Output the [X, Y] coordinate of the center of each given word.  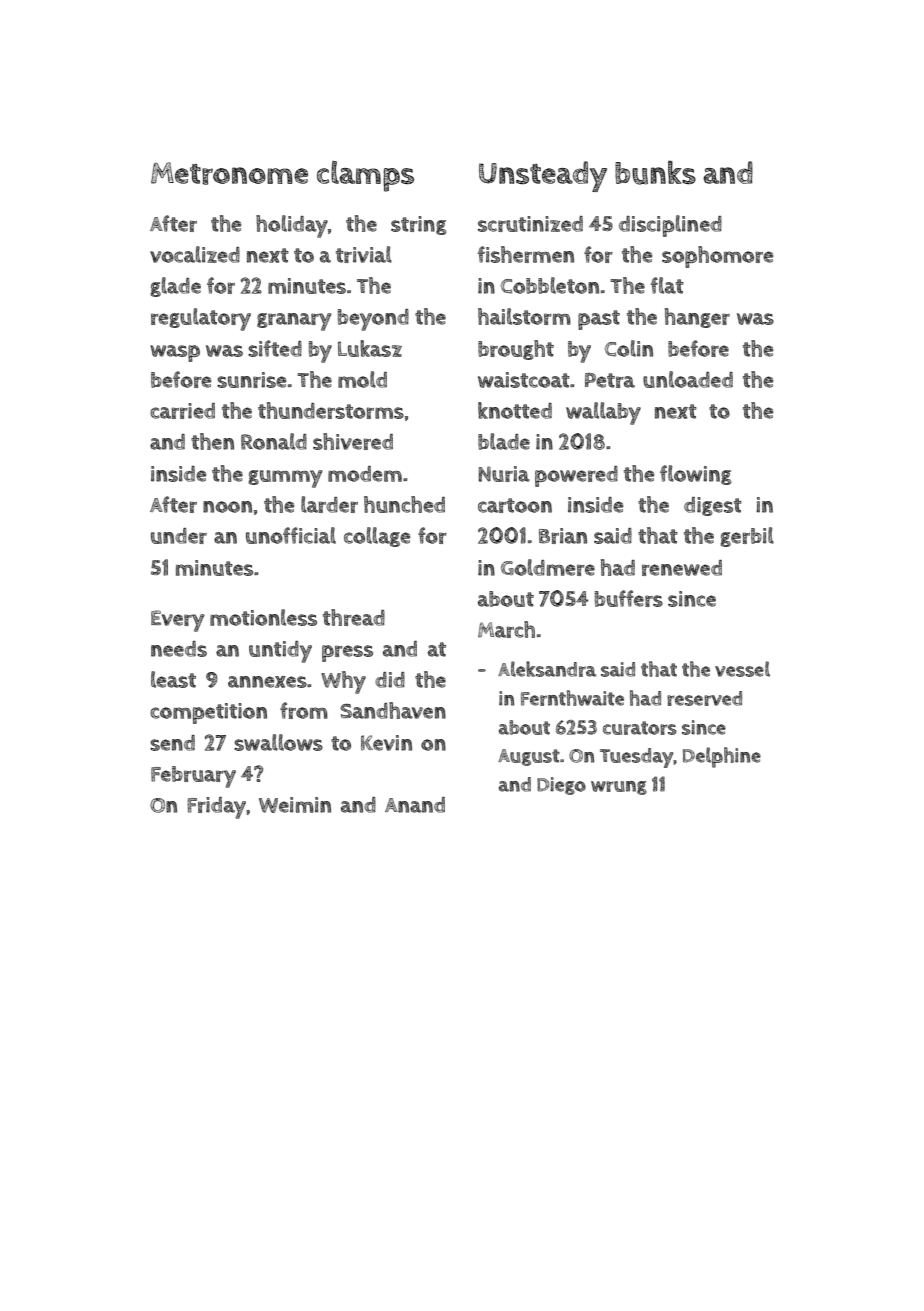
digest [713, 506]
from [304, 710]
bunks [655, 172]
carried [182, 411]
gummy [285, 479]
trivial [364, 254]
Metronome [229, 173]
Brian [563, 536]
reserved [704, 698]
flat [667, 285]
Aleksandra [547, 669]
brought [516, 350]
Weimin [295, 805]
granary [294, 322]
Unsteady [543, 176]
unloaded [688, 379]
